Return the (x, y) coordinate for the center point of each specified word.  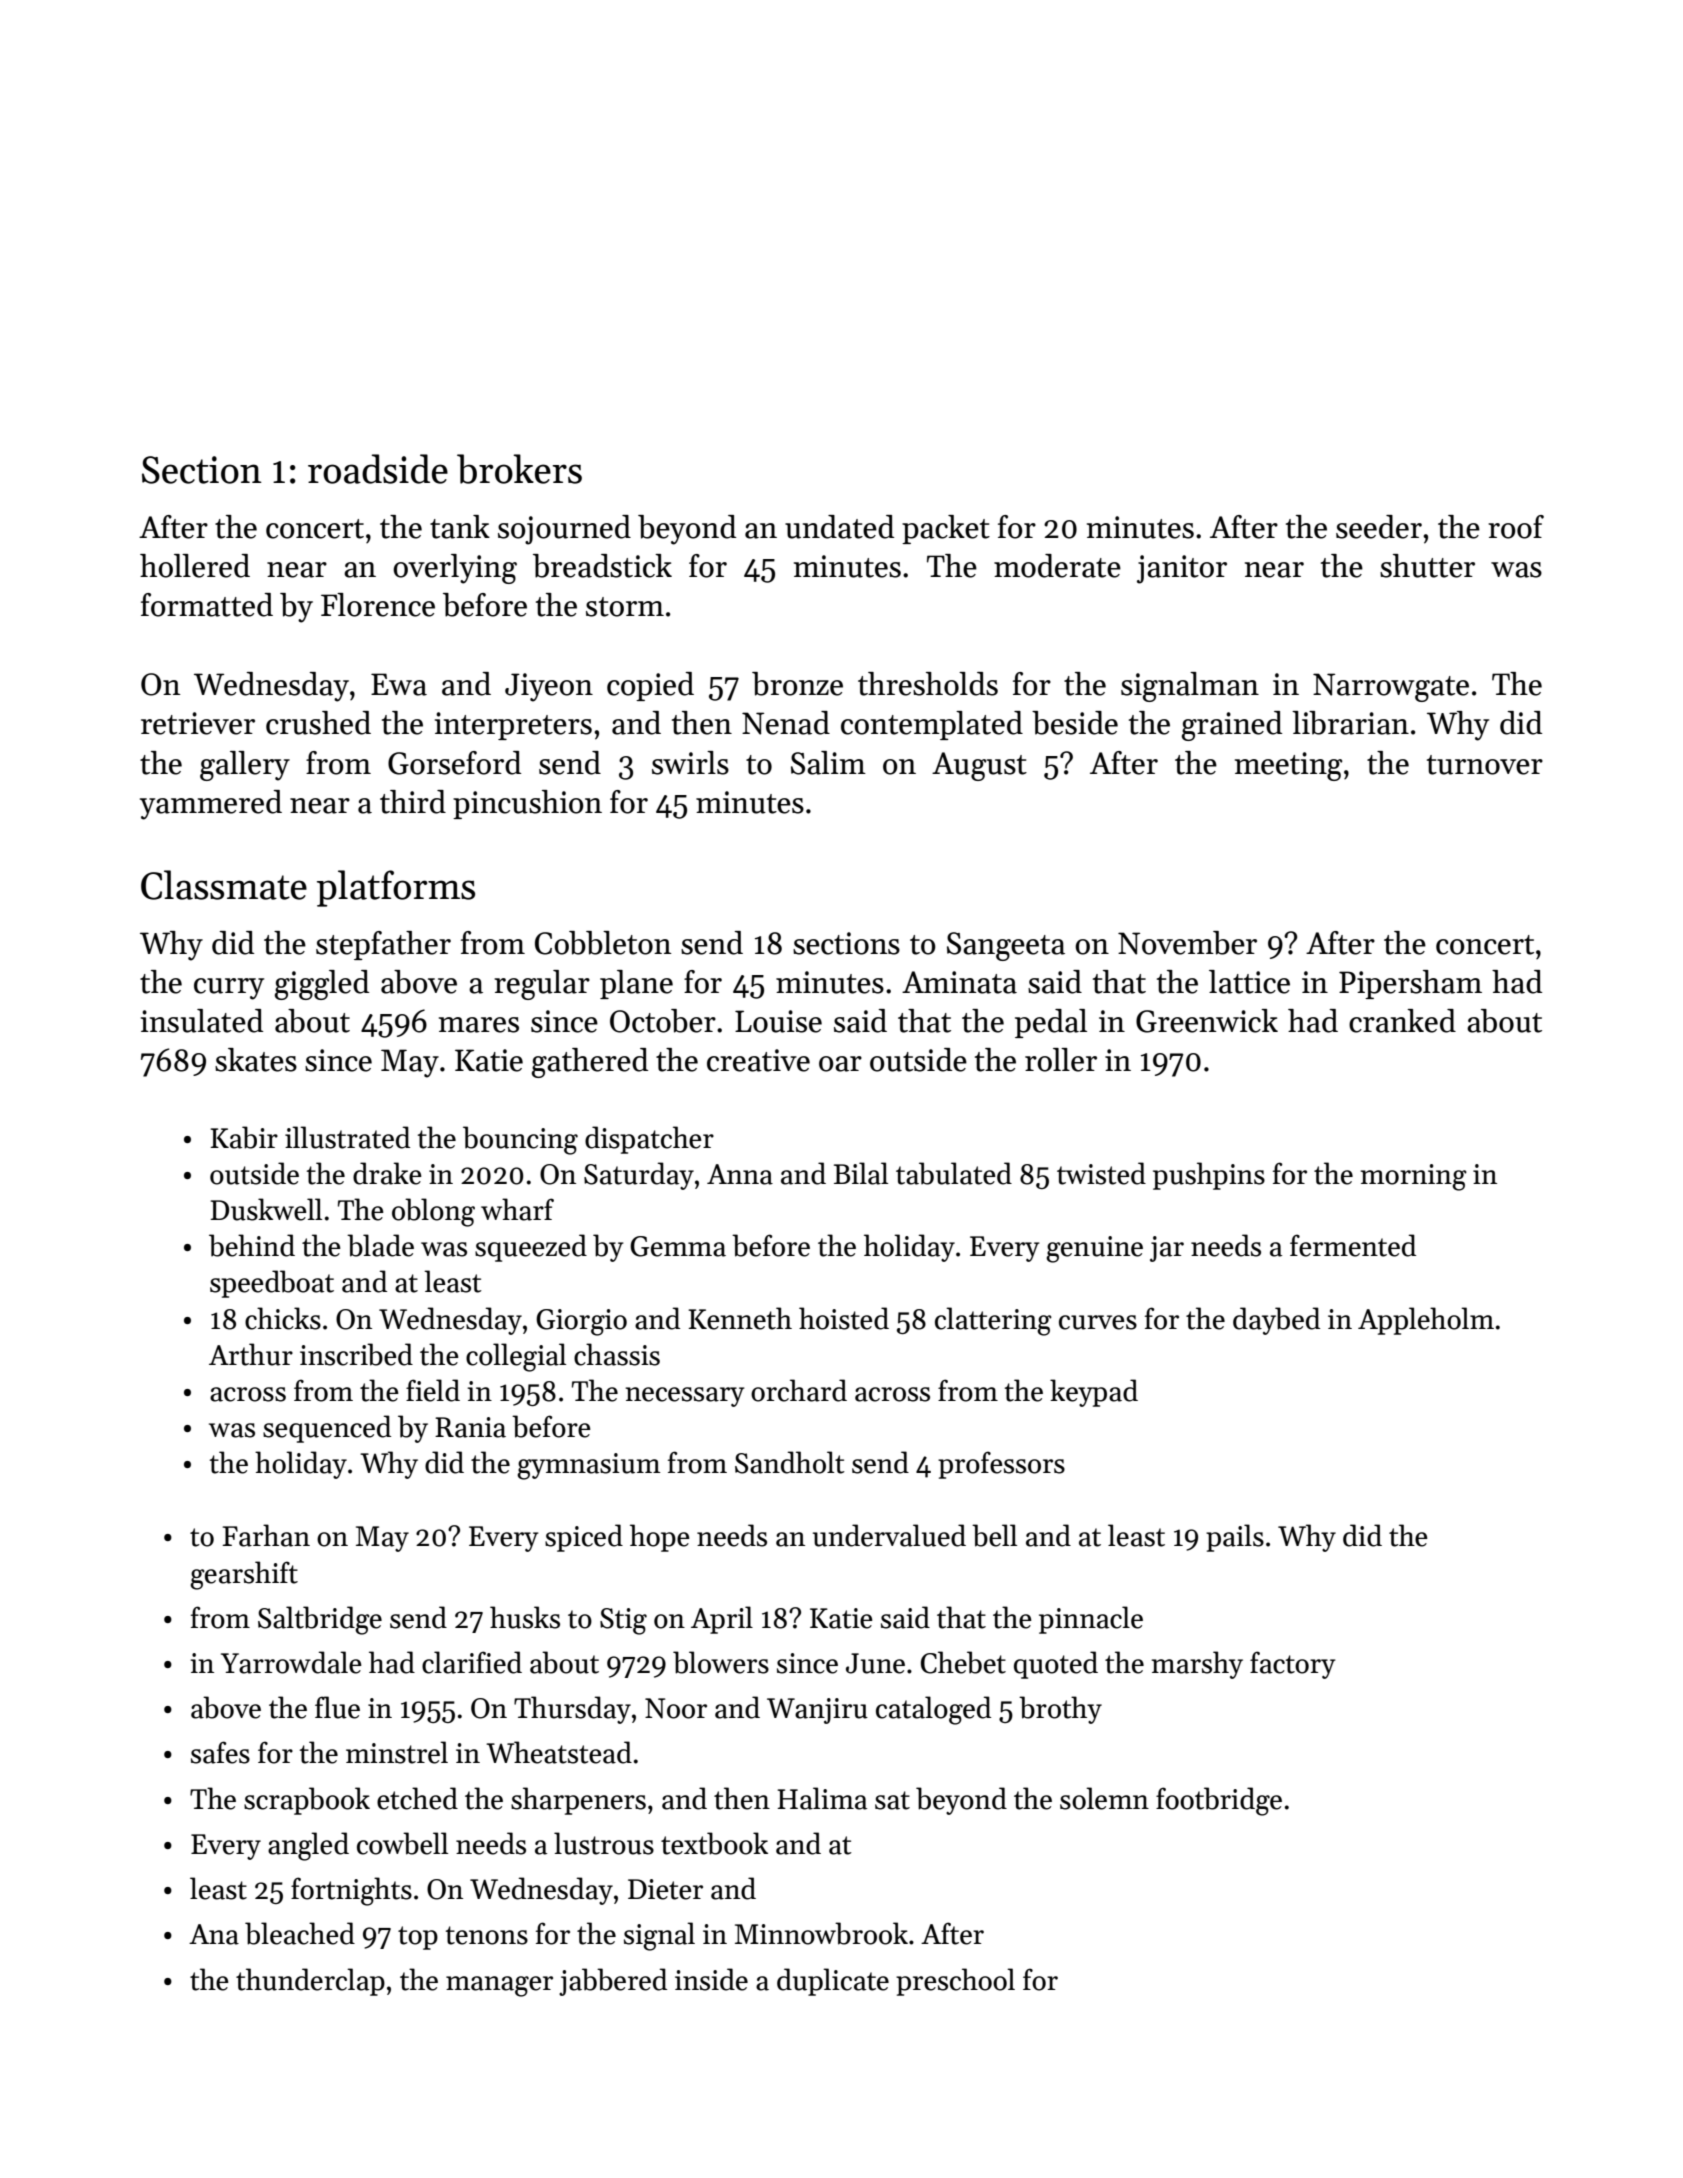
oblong (433, 1212)
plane (636, 984)
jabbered (613, 1982)
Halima (822, 1798)
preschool (955, 1982)
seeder (1379, 527)
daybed (1276, 1321)
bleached (300, 1933)
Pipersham (1410, 984)
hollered (195, 566)
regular (542, 985)
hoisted (844, 1318)
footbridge (1219, 1801)
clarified (472, 1662)
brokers (519, 469)
